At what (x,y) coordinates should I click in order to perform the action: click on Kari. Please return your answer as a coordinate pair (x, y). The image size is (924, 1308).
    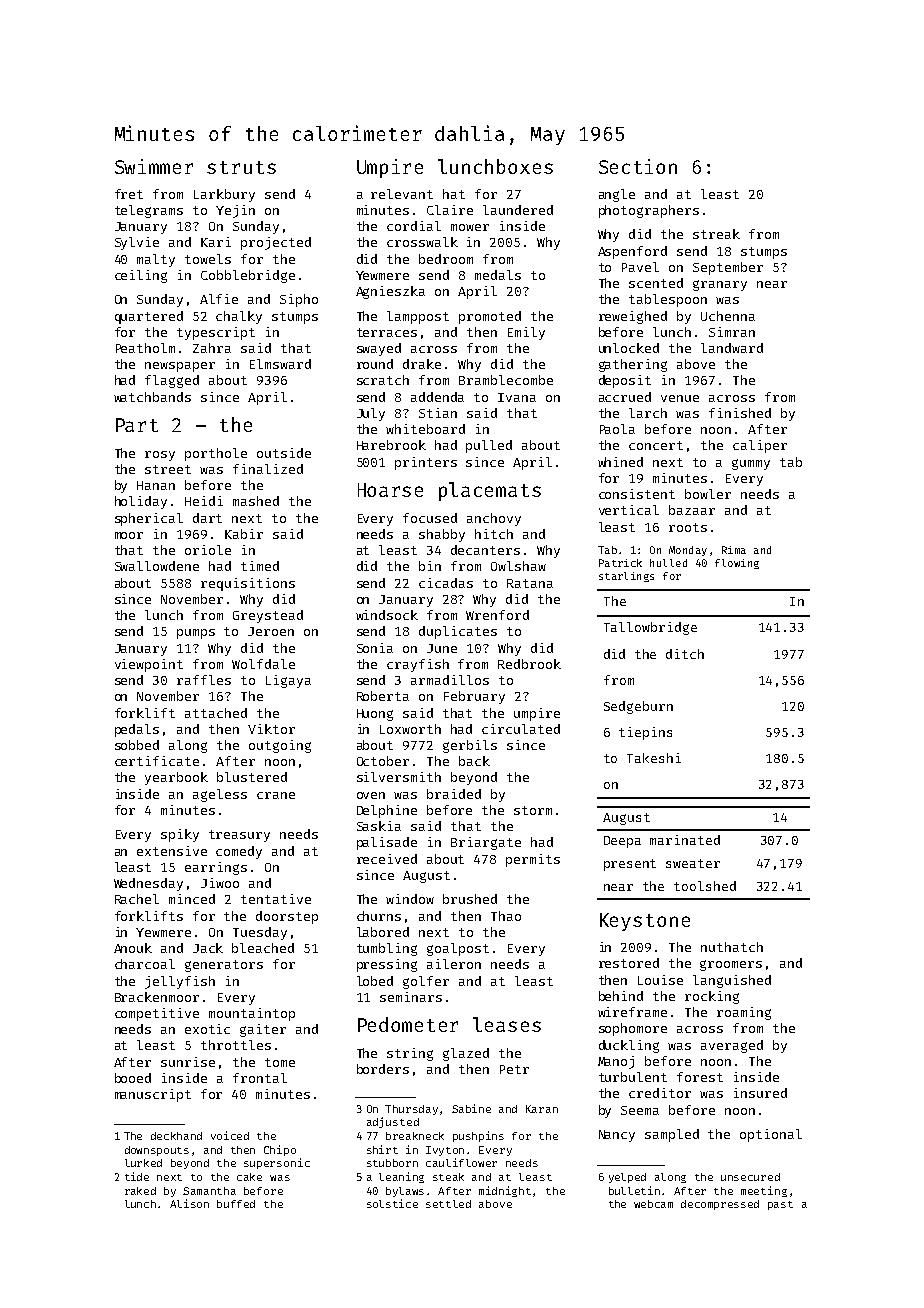
    Looking at the image, I should click on (216, 242).
